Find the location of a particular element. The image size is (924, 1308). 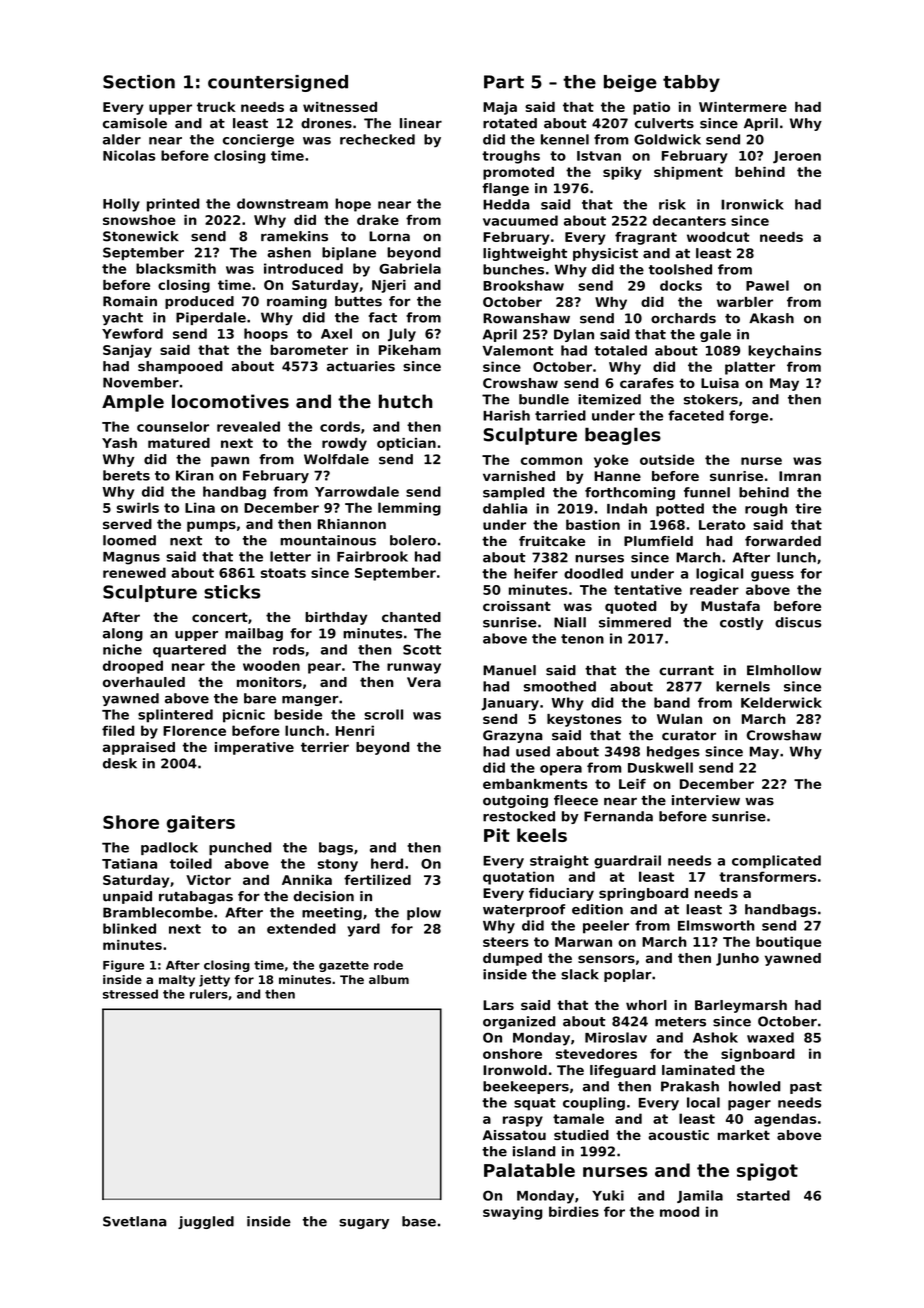

countersigned is located at coordinates (278, 83).
